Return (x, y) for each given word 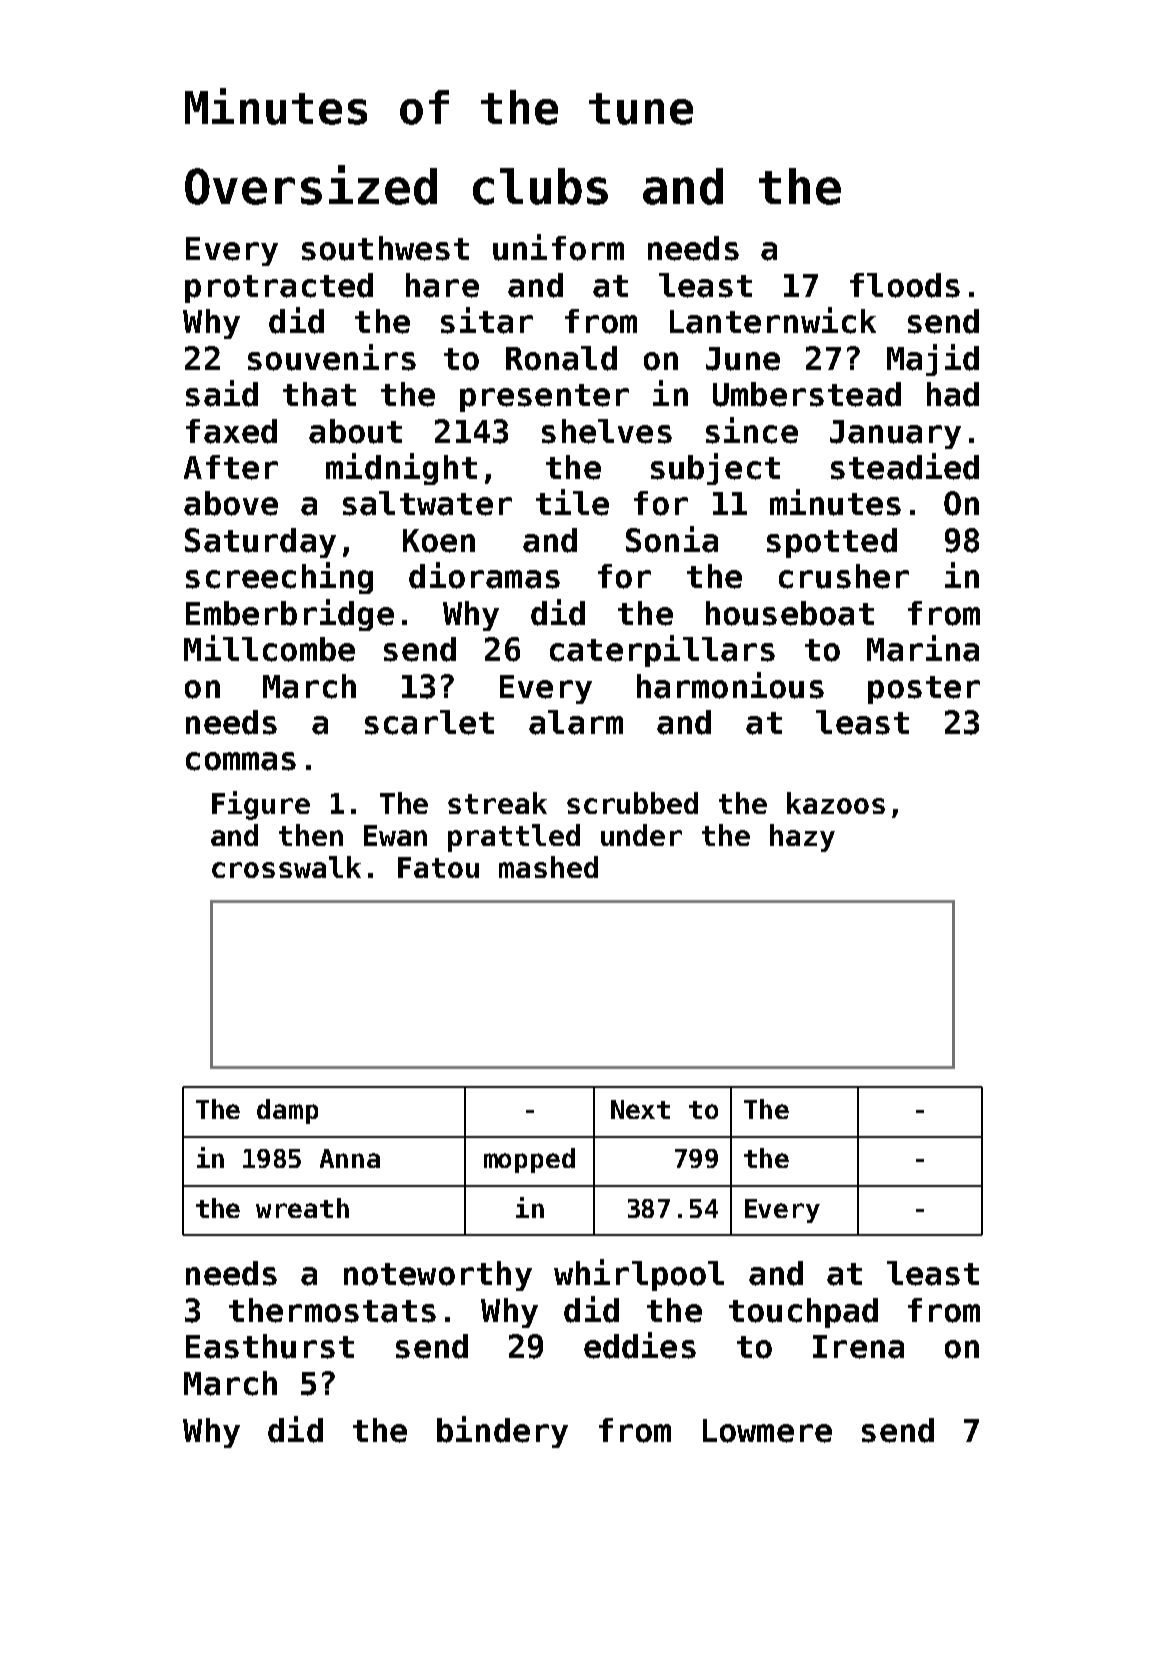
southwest (385, 248)
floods (905, 285)
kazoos (836, 803)
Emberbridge (290, 615)
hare (442, 285)
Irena (858, 1347)
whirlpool (639, 1275)
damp (287, 1111)
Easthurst (270, 1346)
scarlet (429, 722)
